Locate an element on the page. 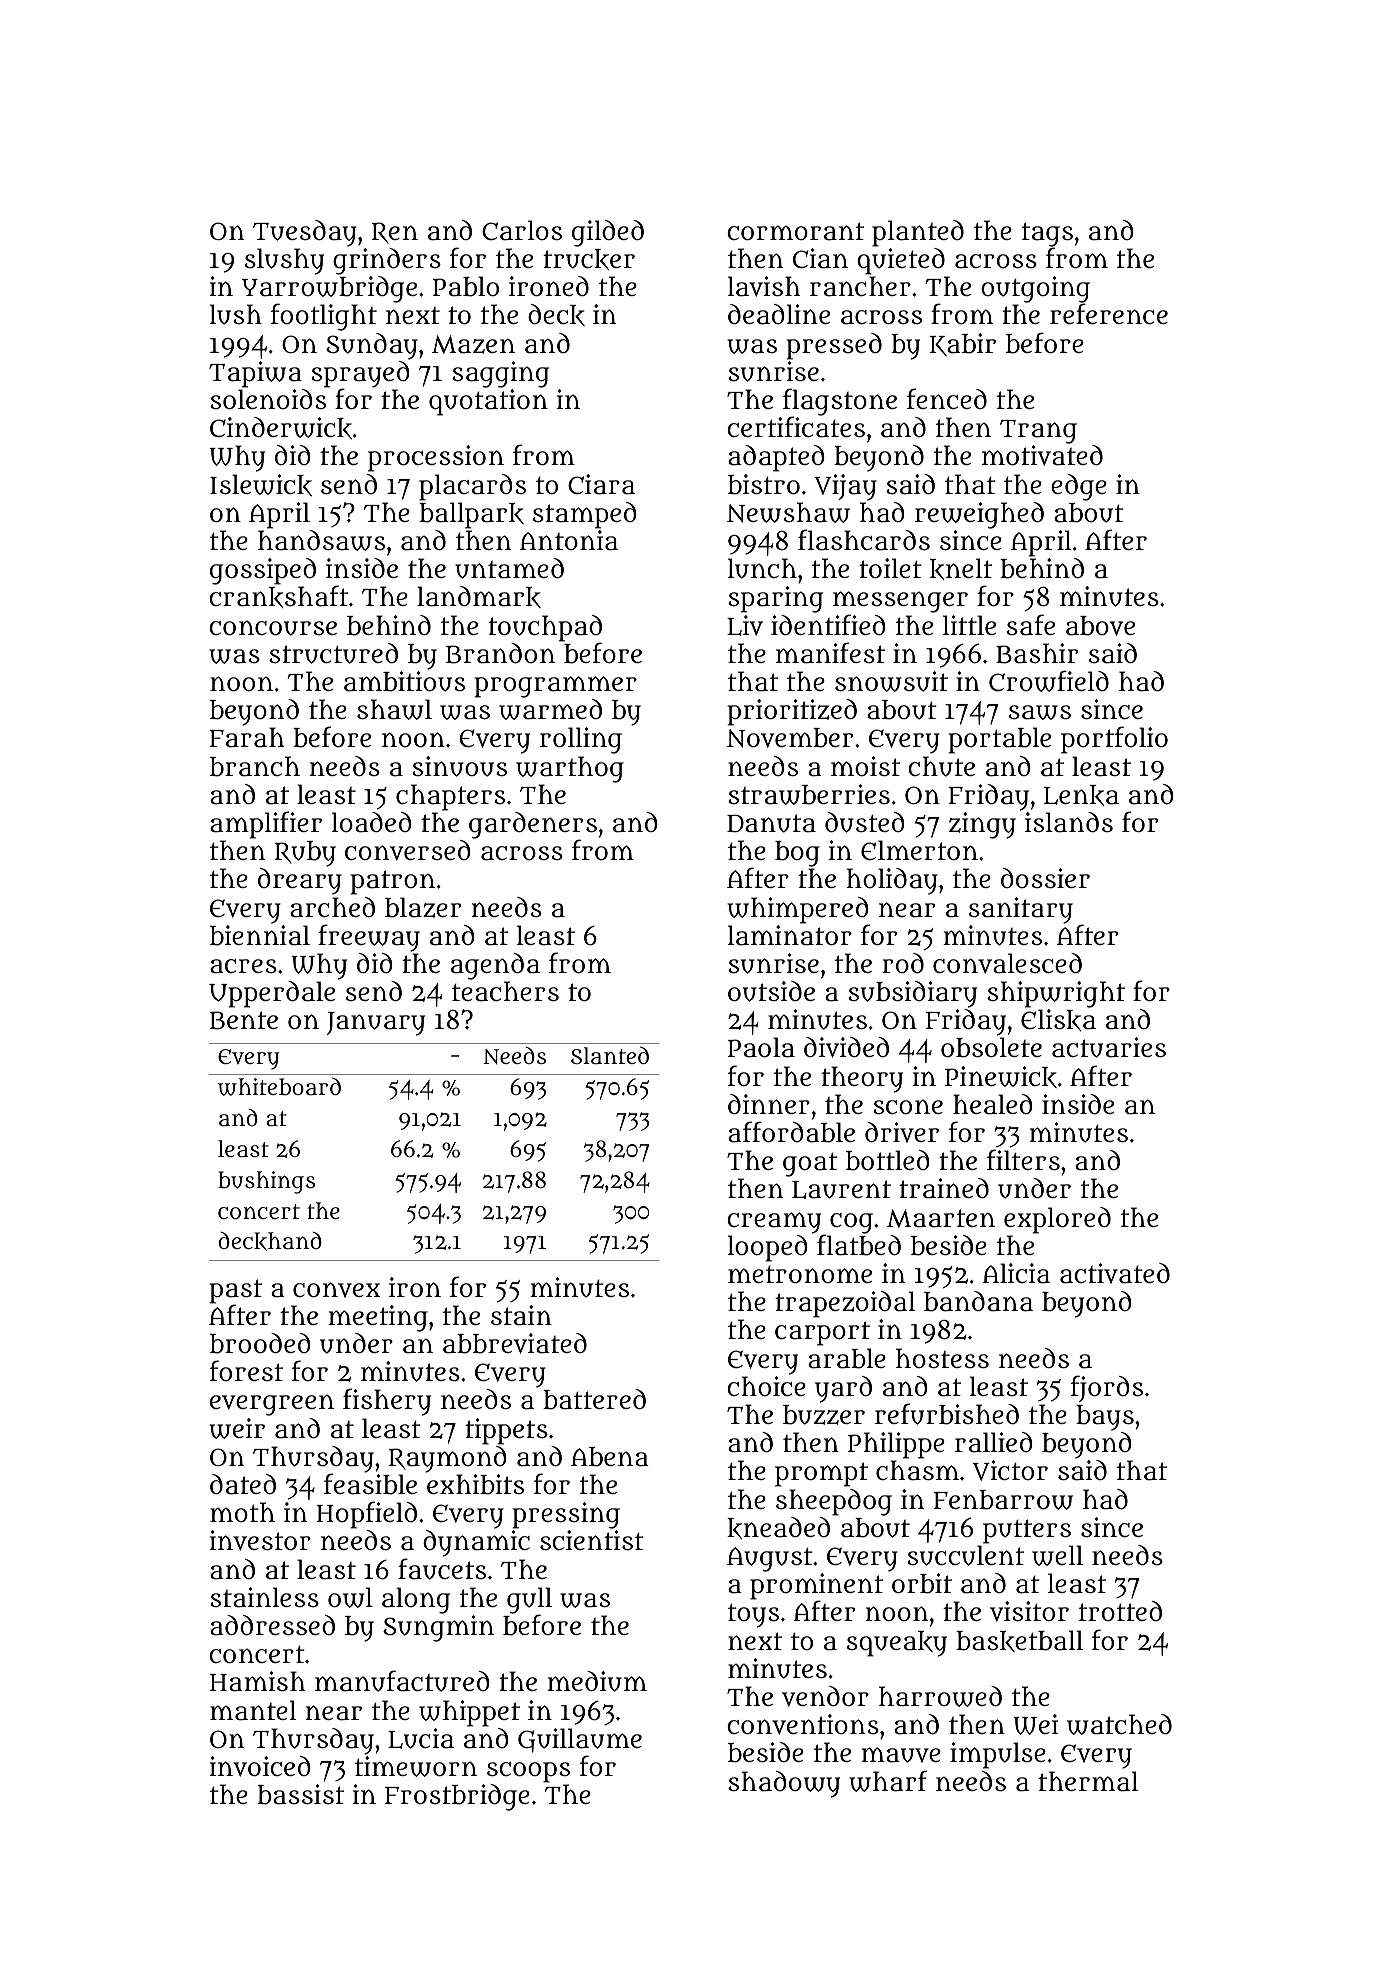  bays is located at coordinates (1105, 1418).
